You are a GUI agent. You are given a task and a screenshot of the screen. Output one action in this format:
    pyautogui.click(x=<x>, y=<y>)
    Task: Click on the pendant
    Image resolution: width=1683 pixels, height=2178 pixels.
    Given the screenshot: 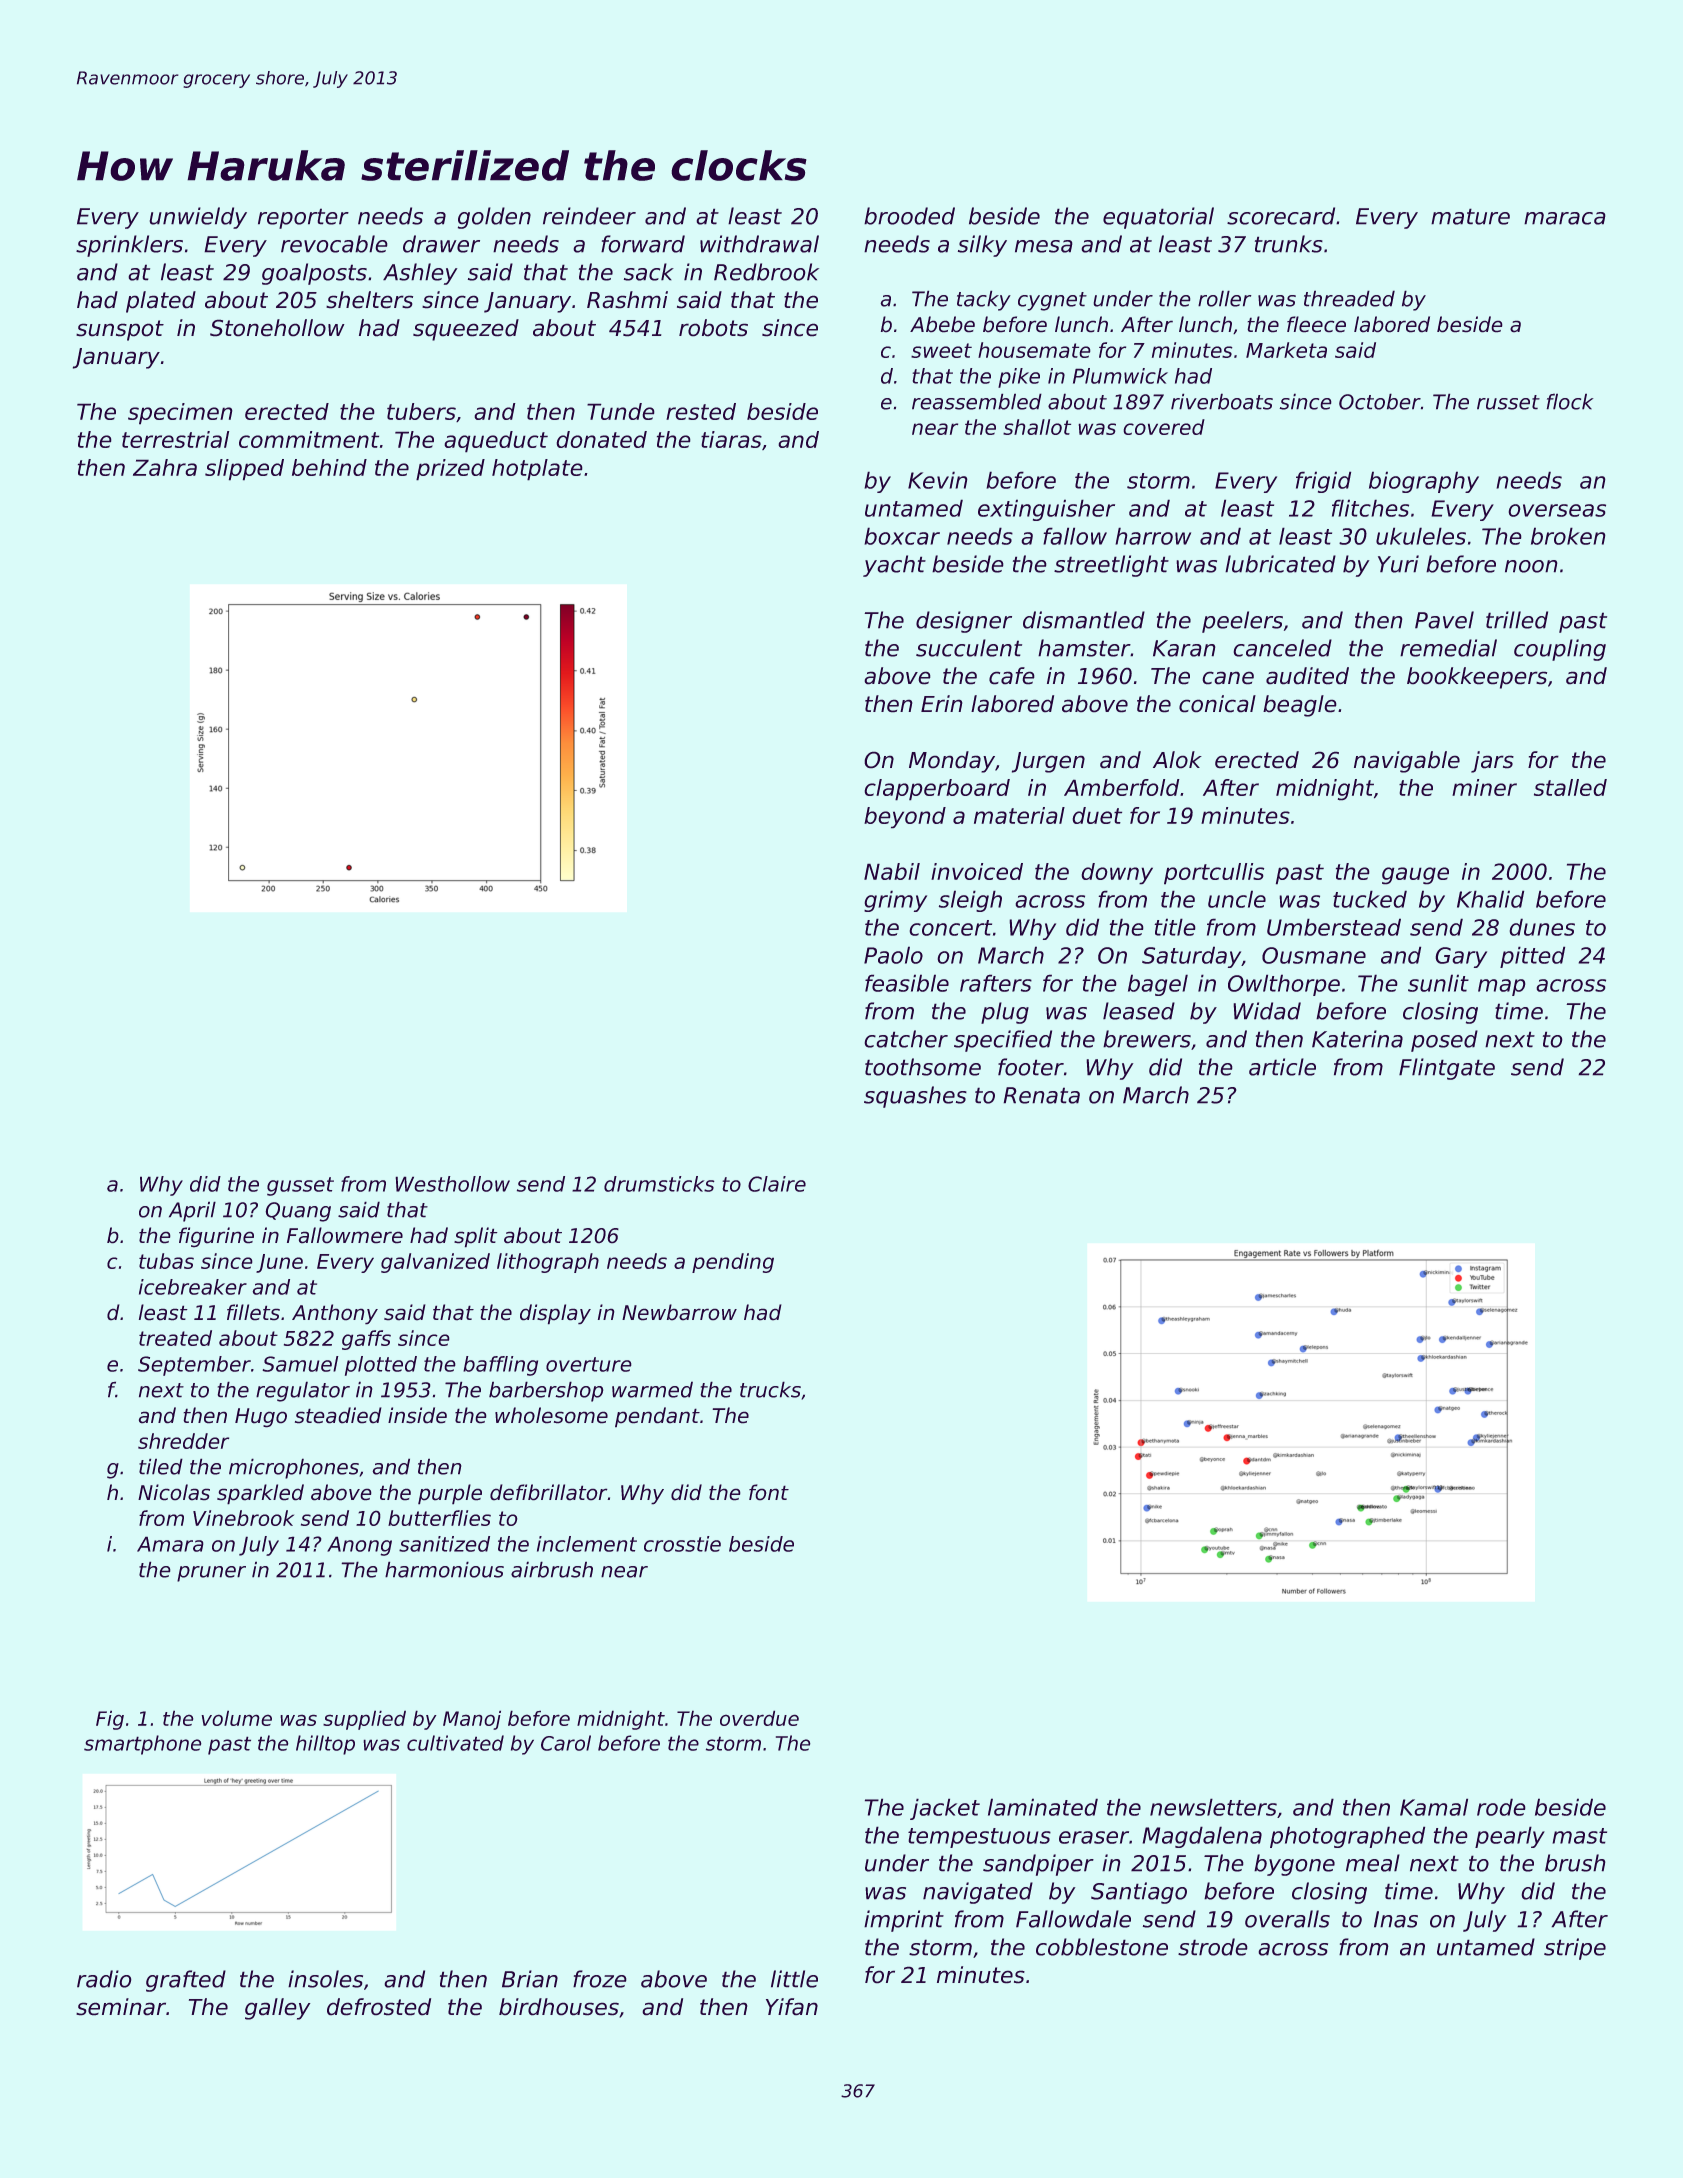 What is the action you would take?
    pyautogui.click(x=657, y=1417)
